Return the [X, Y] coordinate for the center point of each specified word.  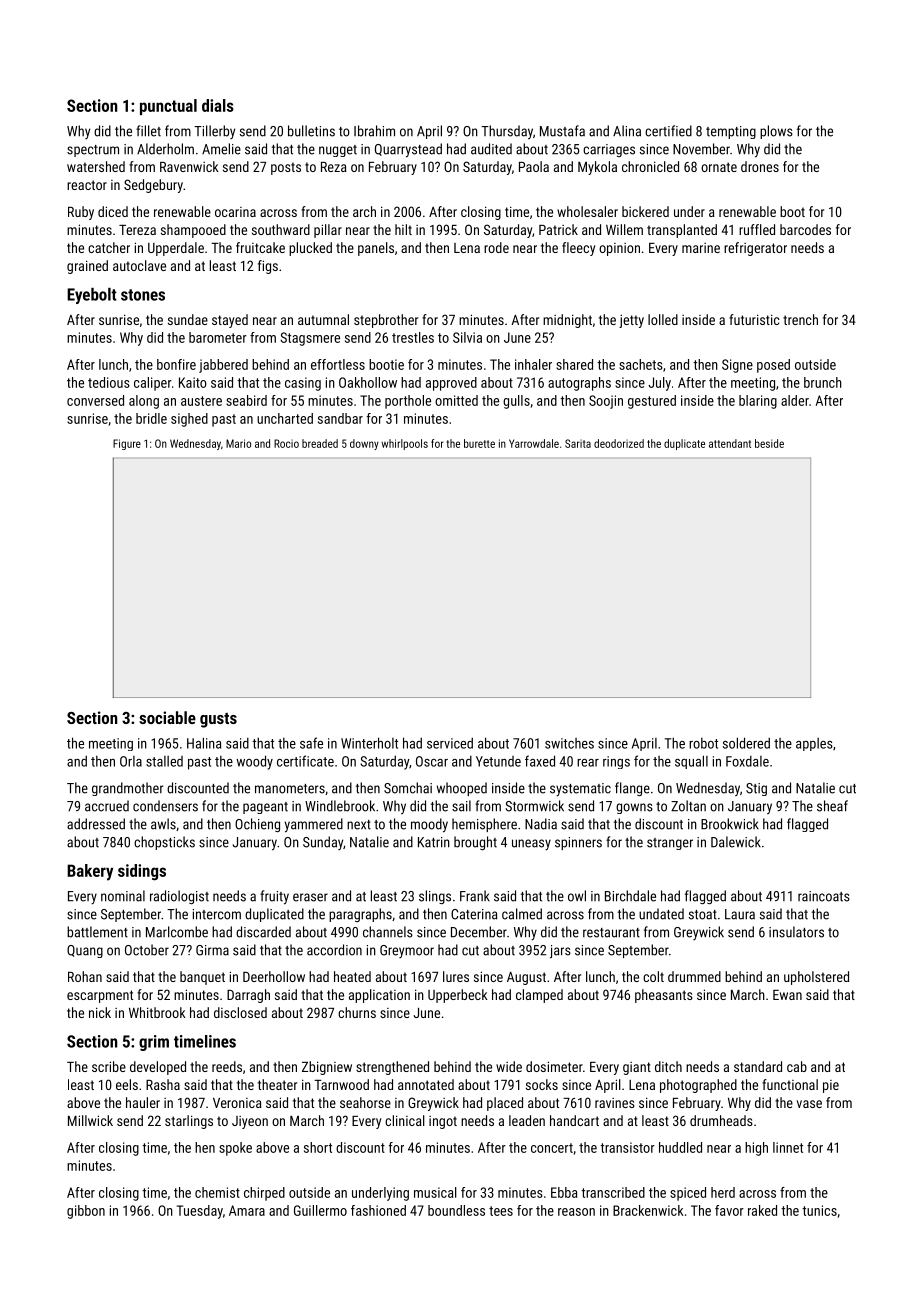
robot [703, 743]
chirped [264, 1194]
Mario [238, 443]
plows [776, 132]
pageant [265, 808]
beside [769, 443]
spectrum [93, 151]
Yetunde [498, 761]
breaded [320, 443]
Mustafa [562, 131]
